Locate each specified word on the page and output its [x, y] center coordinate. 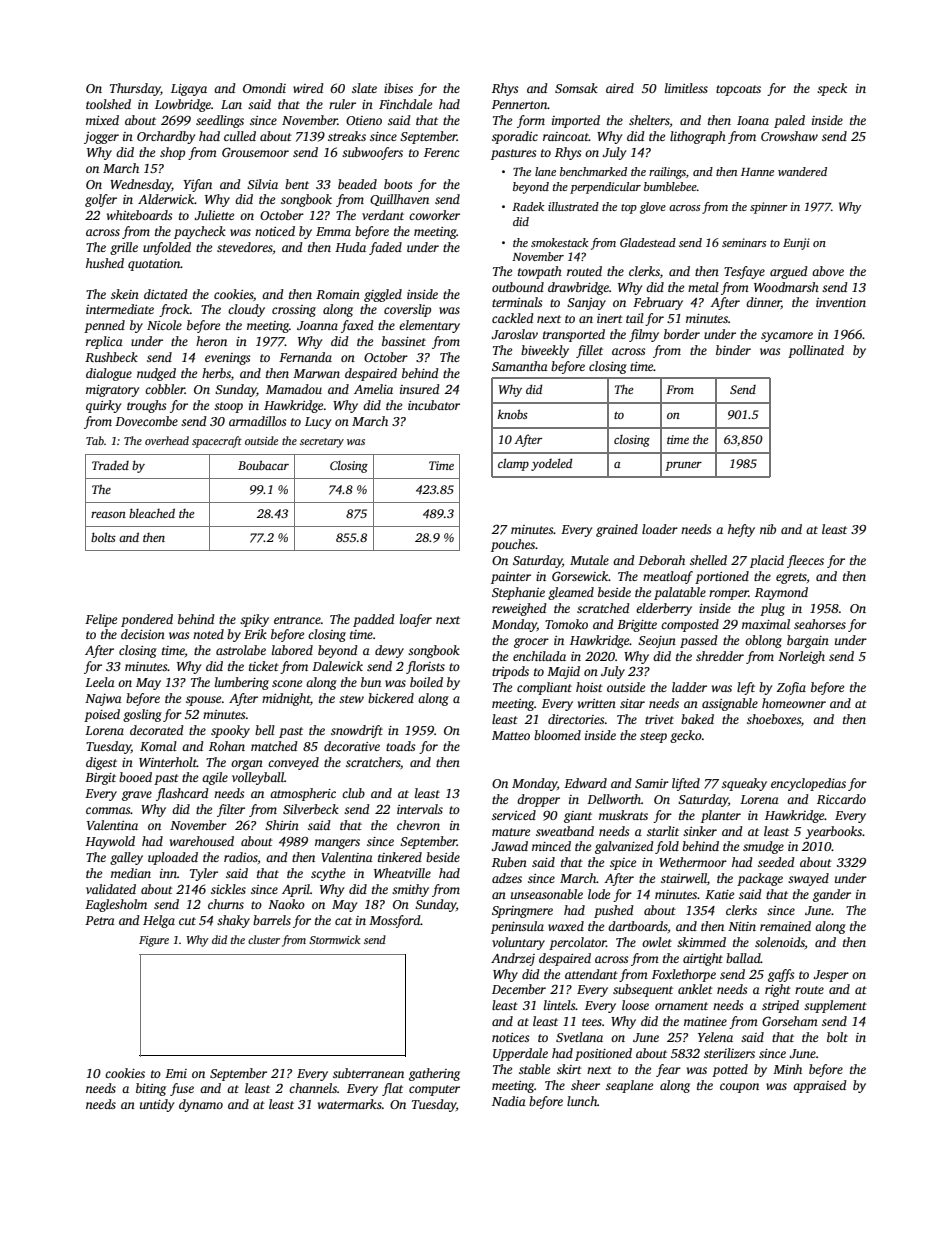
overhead [167, 440]
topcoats [738, 90]
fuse [182, 1089]
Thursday [135, 89]
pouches [513, 545]
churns [226, 904]
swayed [808, 879]
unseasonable [547, 894]
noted [208, 634]
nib [768, 529]
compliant [544, 688]
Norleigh [801, 657]
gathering [434, 1074]
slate [364, 88]
